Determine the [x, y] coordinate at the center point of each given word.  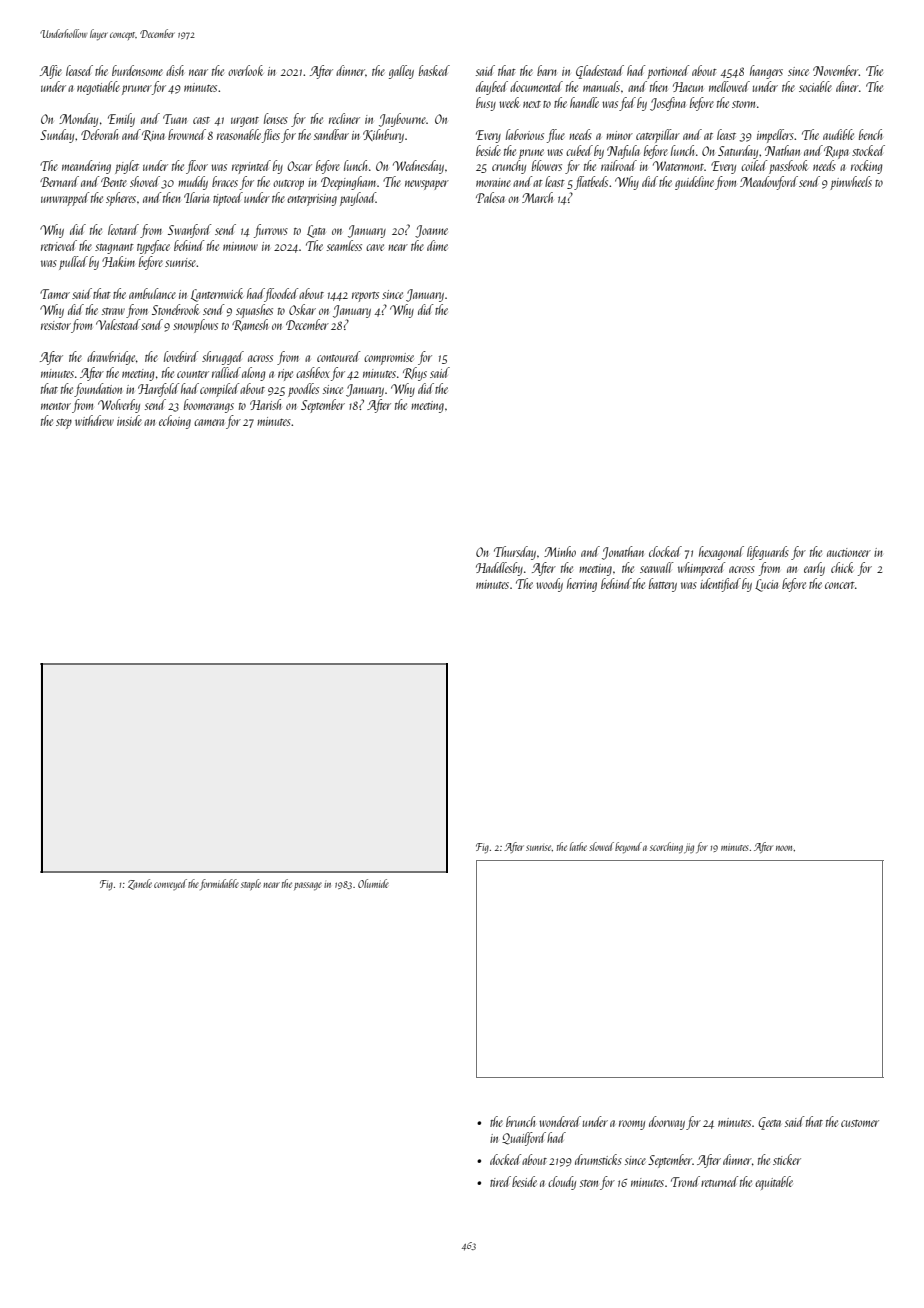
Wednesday [418, 167]
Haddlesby [499, 569]
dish [175, 70]
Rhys [415, 374]
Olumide [373, 883]
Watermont [678, 166]
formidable [219, 884]
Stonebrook [175, 309]
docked [505, 1159]
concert [840, 585]
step [64, 424]
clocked [665, 551]
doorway [667, 1123]
